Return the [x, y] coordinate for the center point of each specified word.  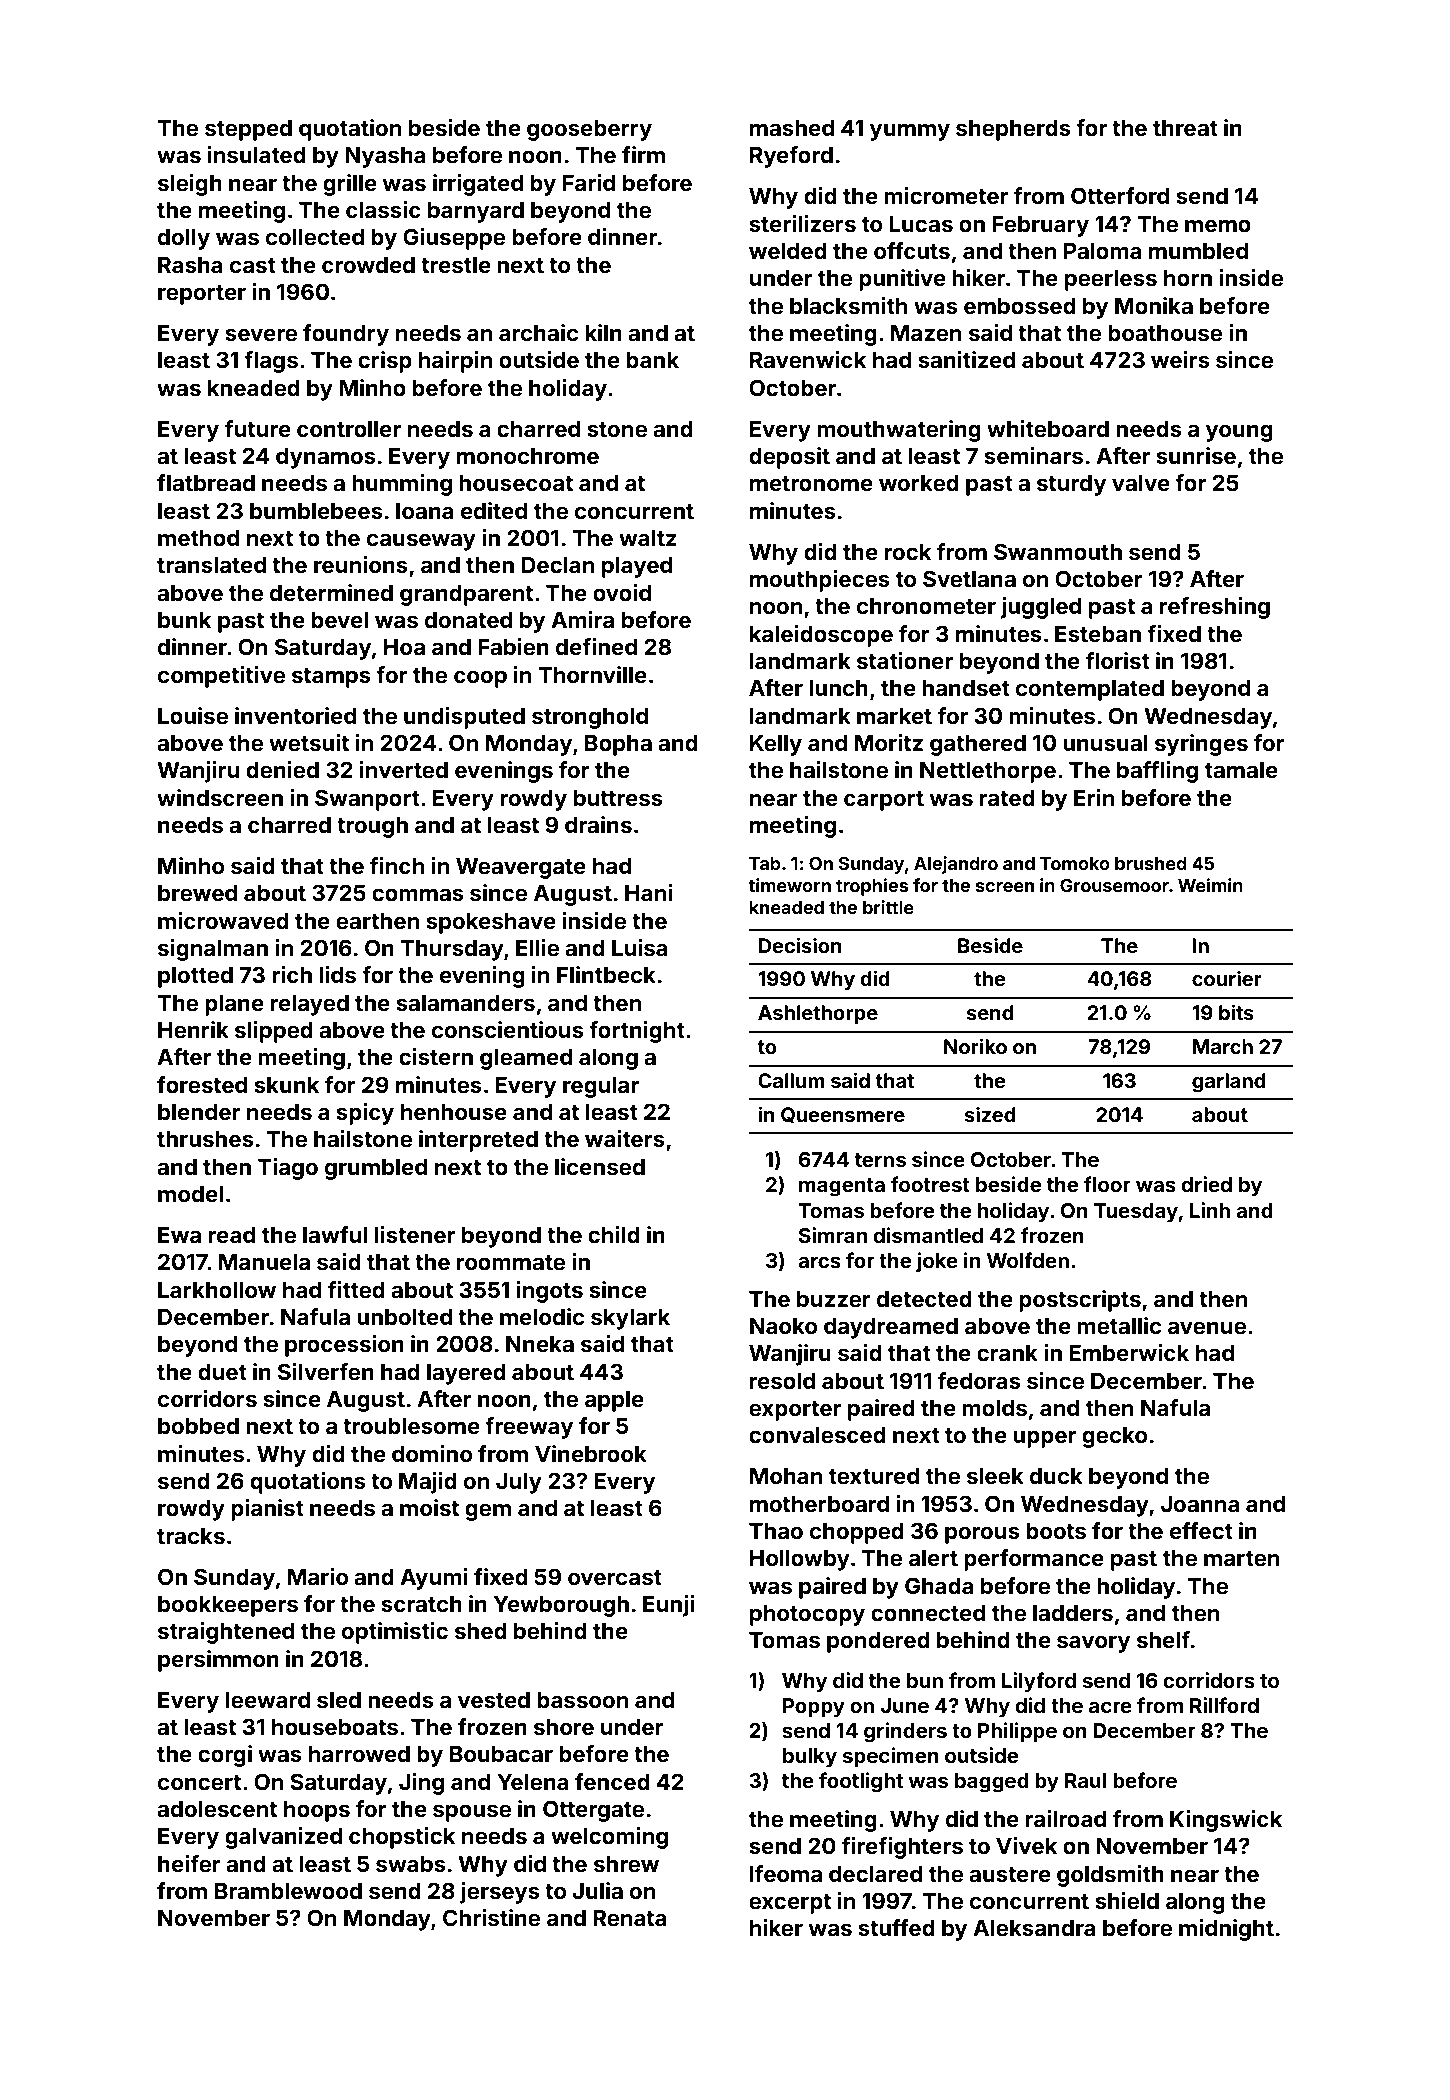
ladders [1073, 1613]
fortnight [637, 1032]
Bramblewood [288, 1891]
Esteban [1098, 634]
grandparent [466, 595]
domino [432, 1453]
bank [652, 360]
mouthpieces [820, 581]
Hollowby [800, 1560]
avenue [1207, 1328]
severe [261, 335]
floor [1107, 1184]
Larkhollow [217, 1290]
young [1239, 433]
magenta [842, 1187]
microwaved [223, 921]
